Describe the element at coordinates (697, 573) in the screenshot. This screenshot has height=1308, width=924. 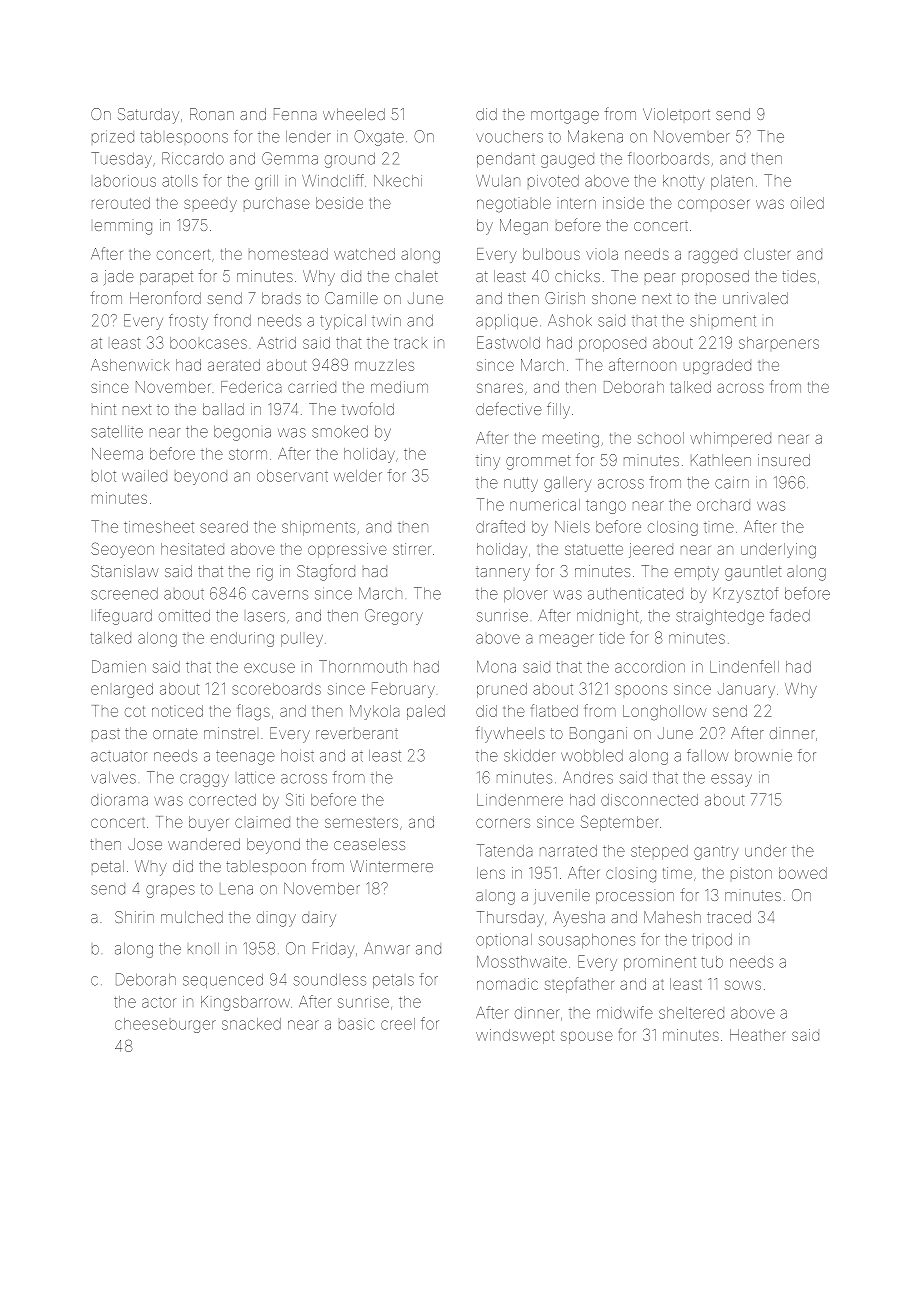
I see `empty` at that location.
